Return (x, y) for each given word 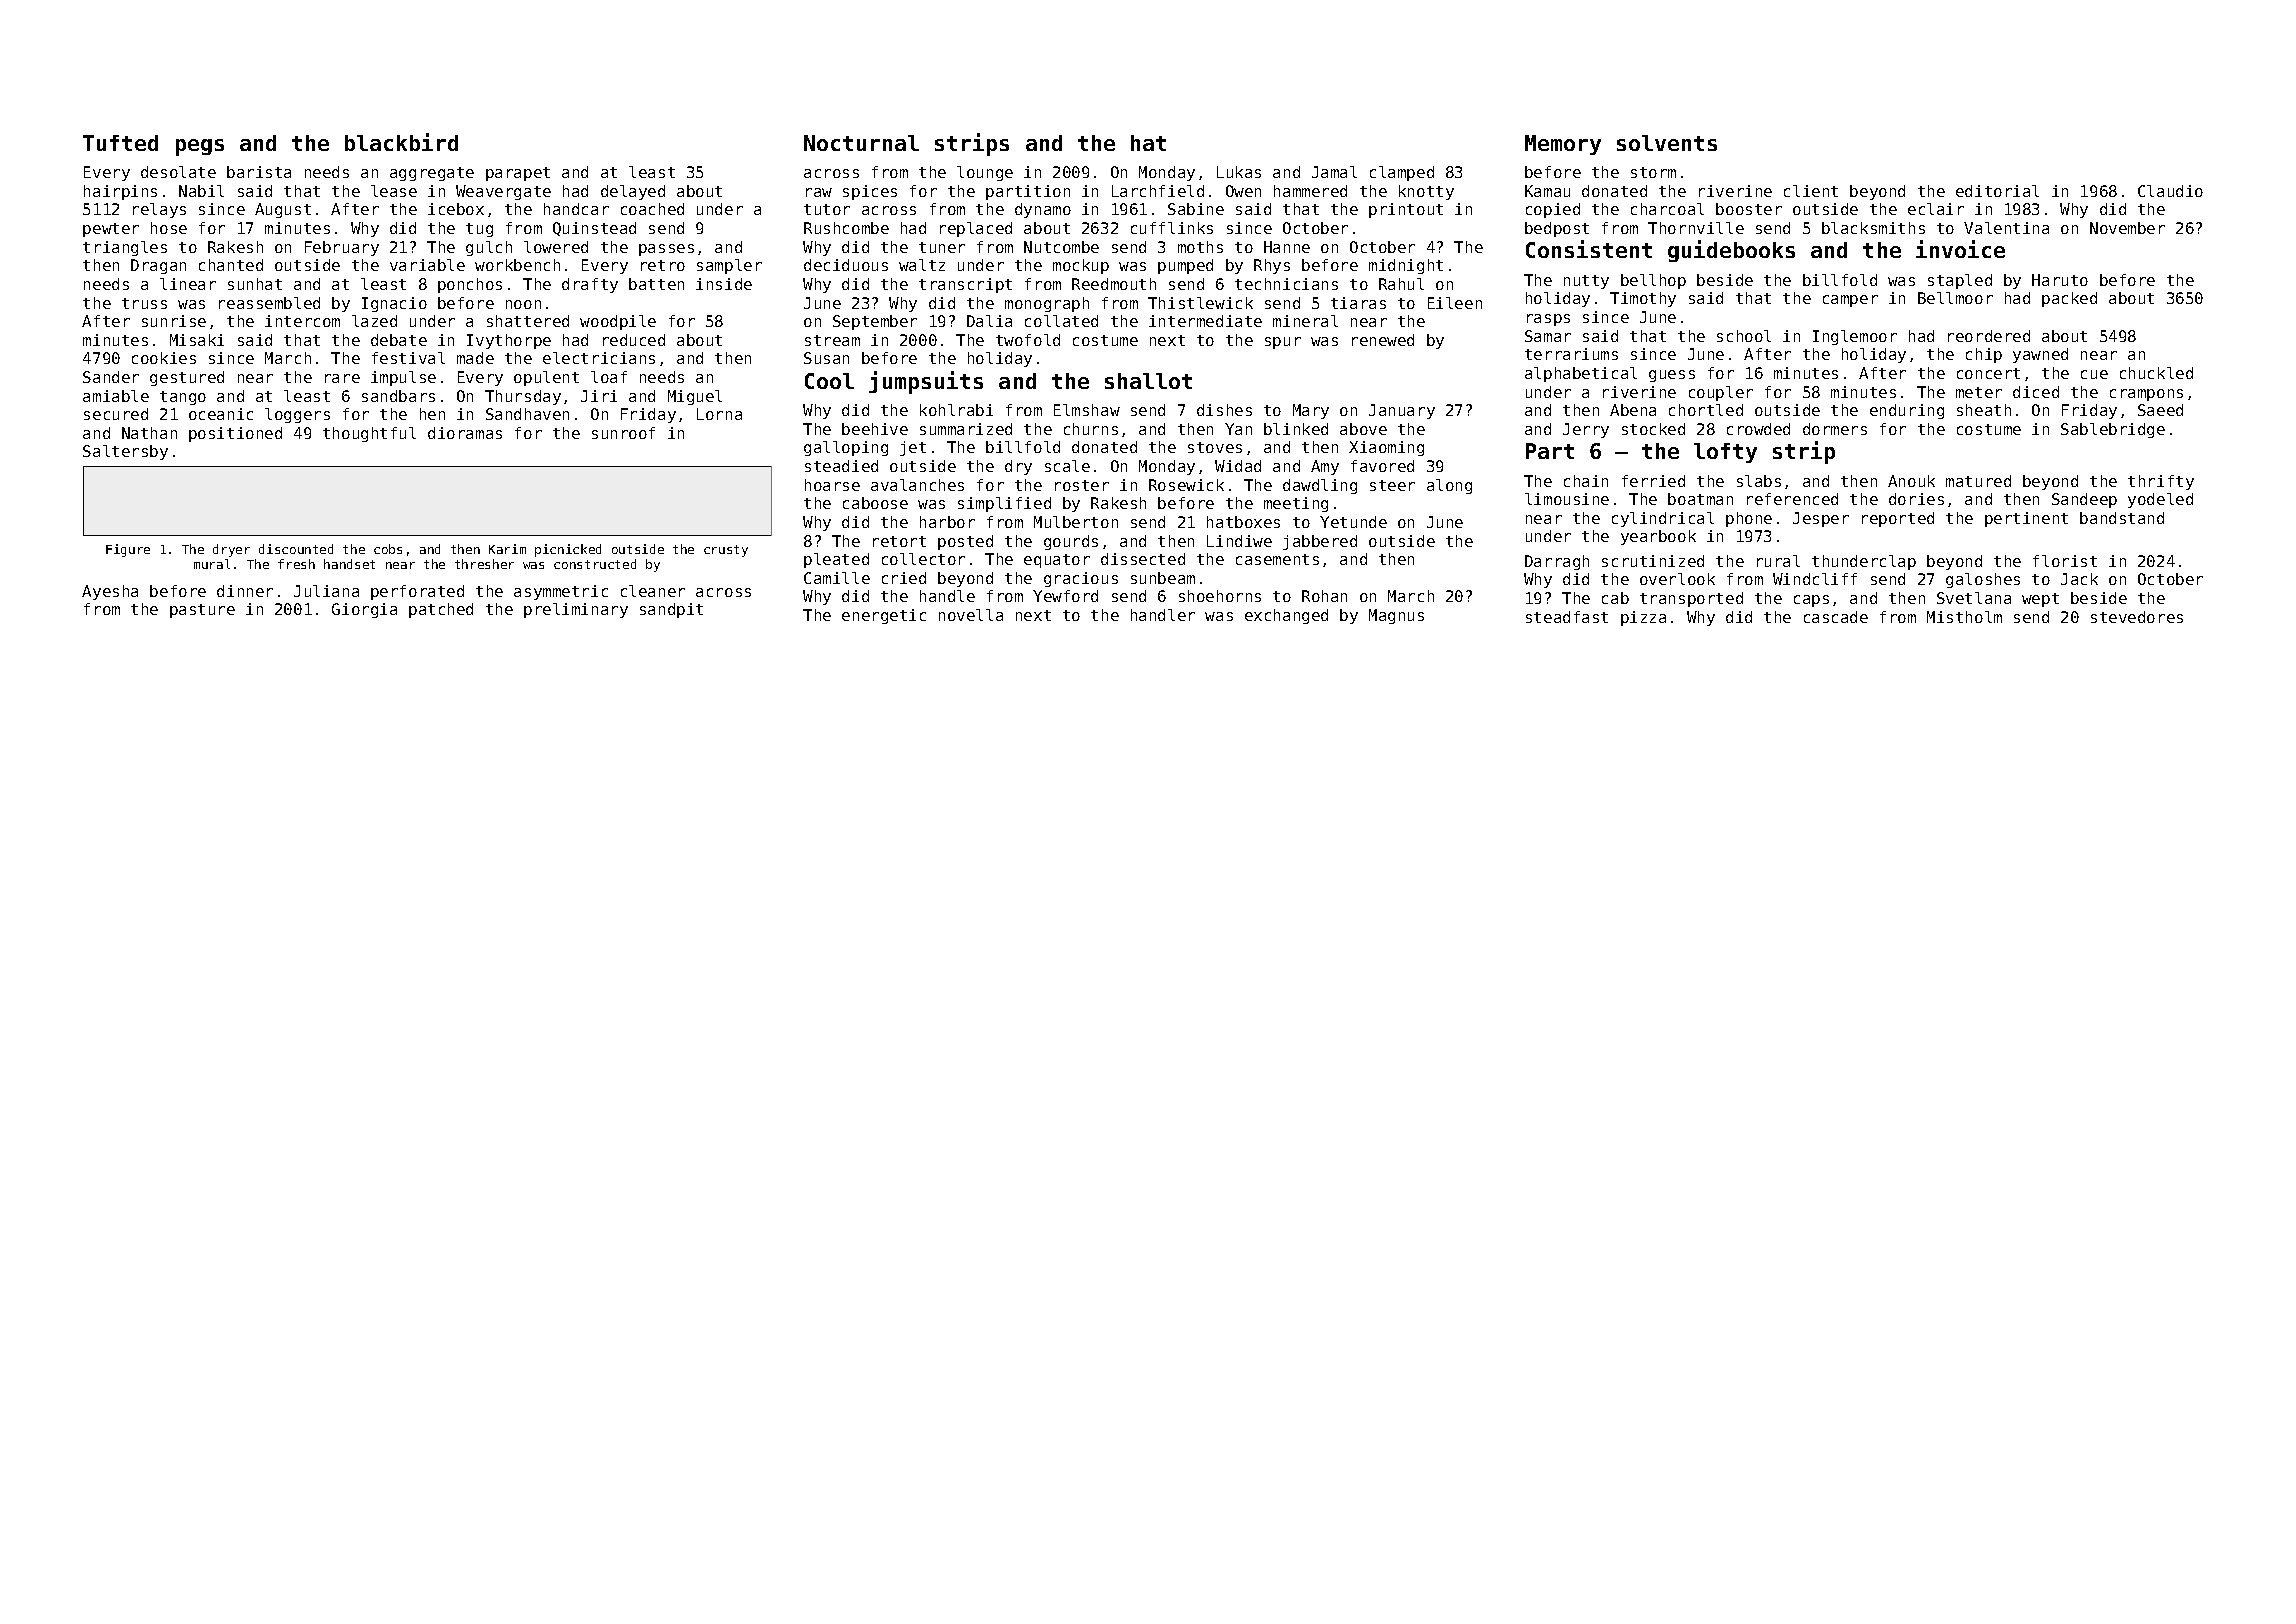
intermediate (1205, 321)
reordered (1989, 336)
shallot (1148, 381)
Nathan (149, 433)
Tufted (120, 143)
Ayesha (110, 592)
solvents (1667, 143)
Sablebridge (2113, 430)
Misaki (197, 340)
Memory (1563, 145)
